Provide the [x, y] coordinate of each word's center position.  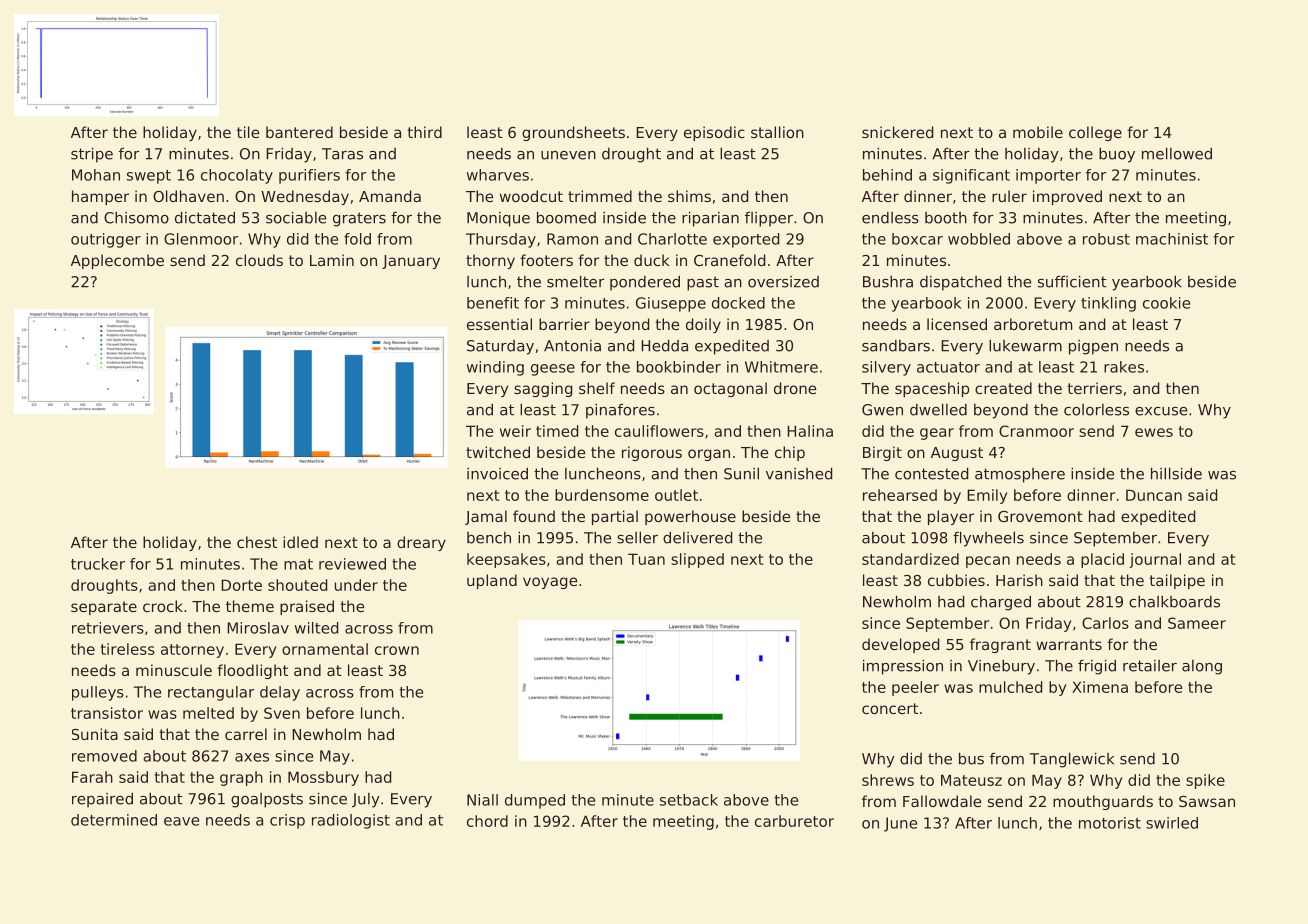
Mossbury [323, 778]
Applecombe [117, 261]
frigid [1097, 667]
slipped [697, 560]
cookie [1166, 303]
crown [397, 650]
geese [553, 370]
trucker [98, 564]
